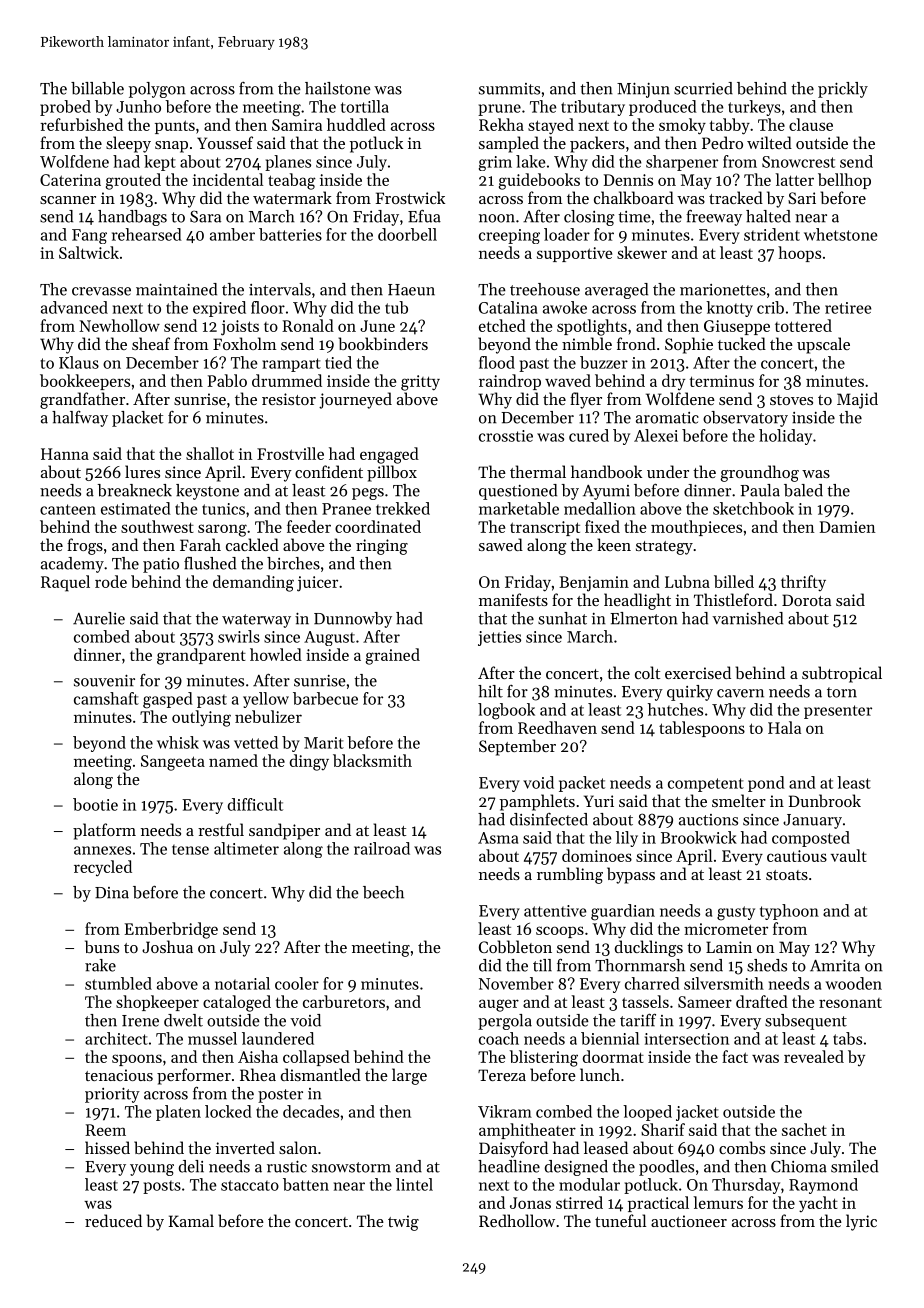 The width and height of the screenshot is (924, 1308). Describe the element at coordinates (513, 599) in the screenshot. I see `manifests` at that location.
